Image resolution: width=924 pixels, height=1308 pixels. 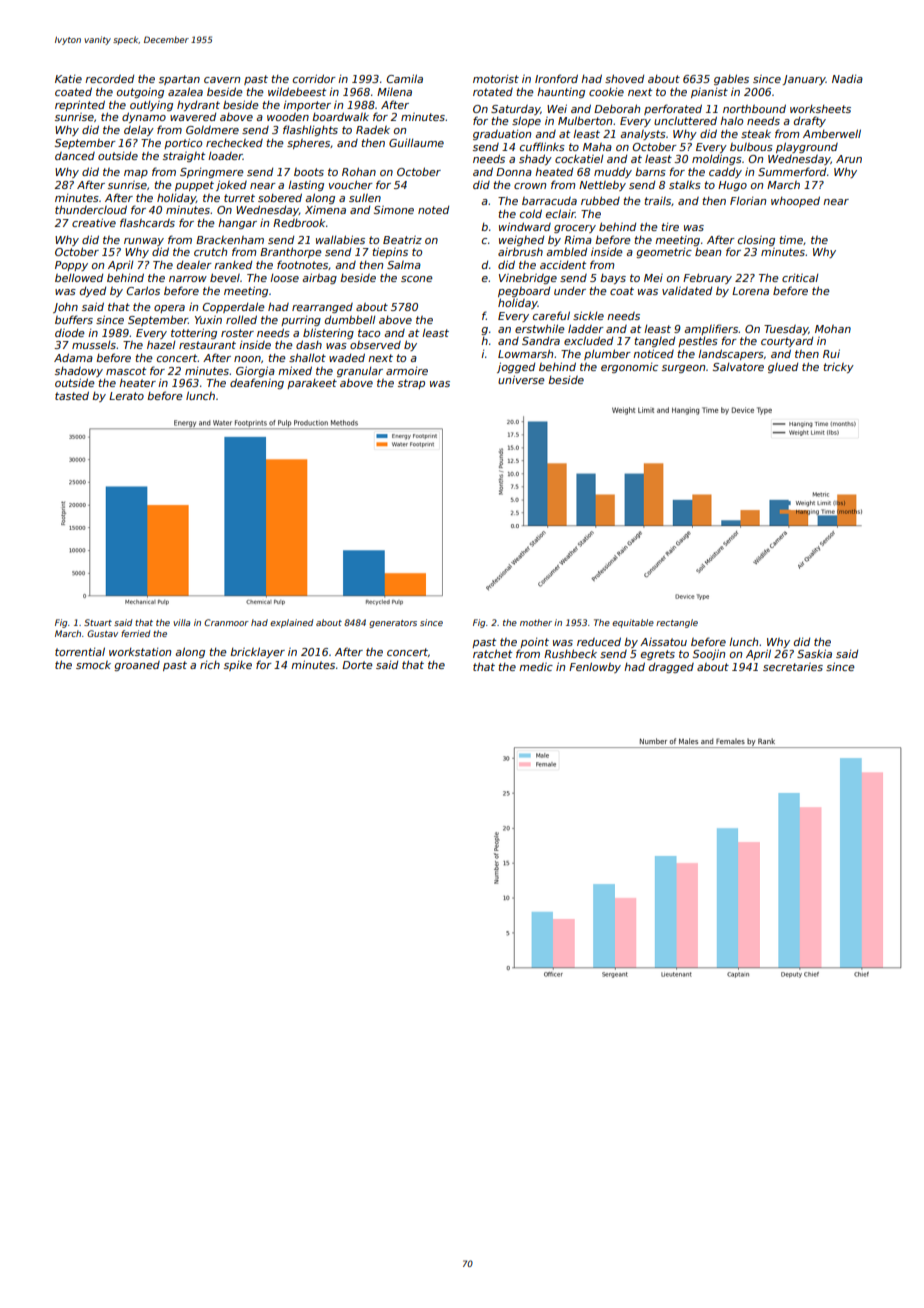 I want to click on corridor, so click(x=314, y=78).
